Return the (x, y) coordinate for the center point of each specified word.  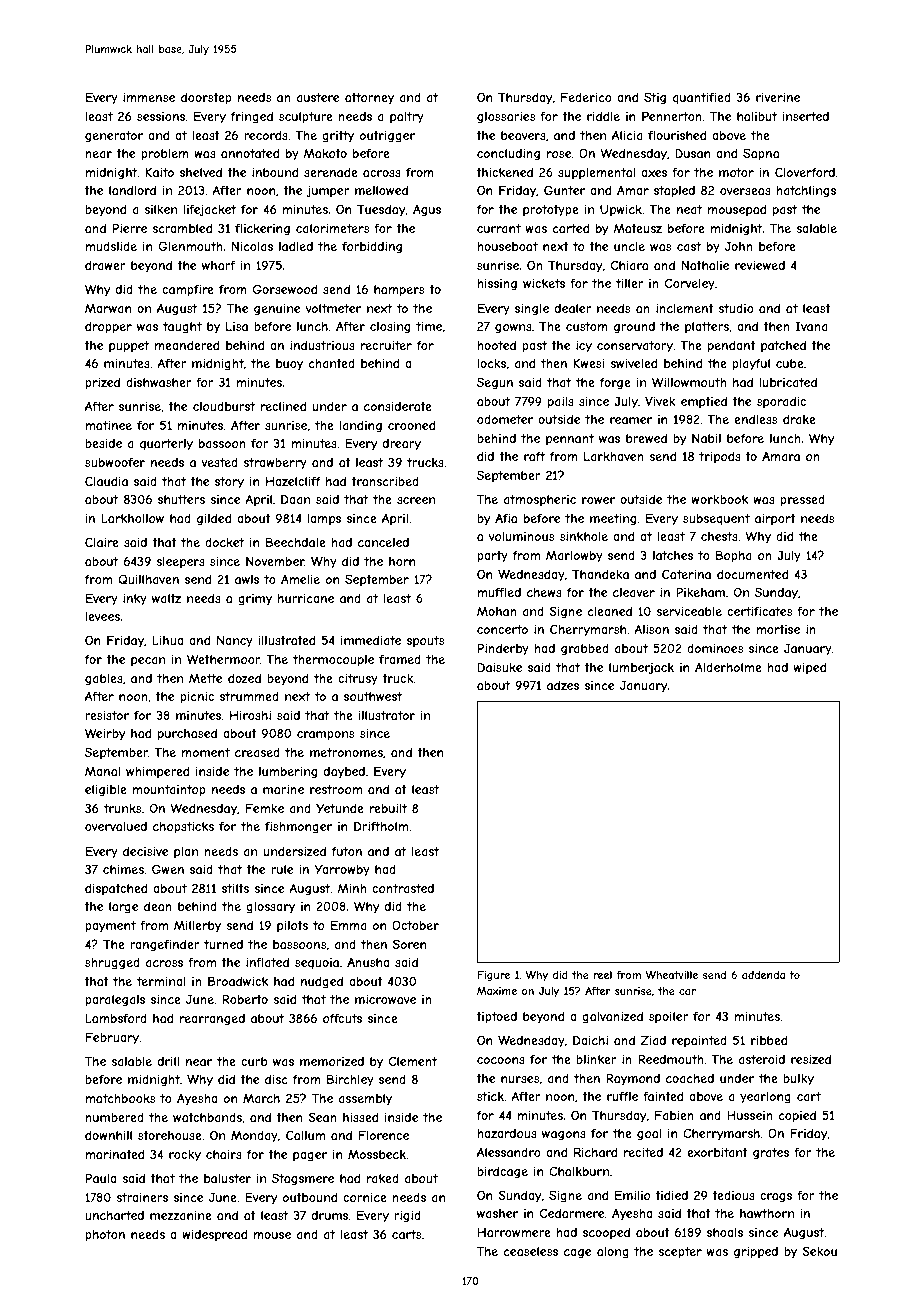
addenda (763, 975)
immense (149, 97)
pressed (802, 501)
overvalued (116, 826)
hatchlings (806, 192)
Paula (101, 1178)
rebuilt (388, 808)
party (492, 557)
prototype (551, 211)
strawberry (275, 464)
